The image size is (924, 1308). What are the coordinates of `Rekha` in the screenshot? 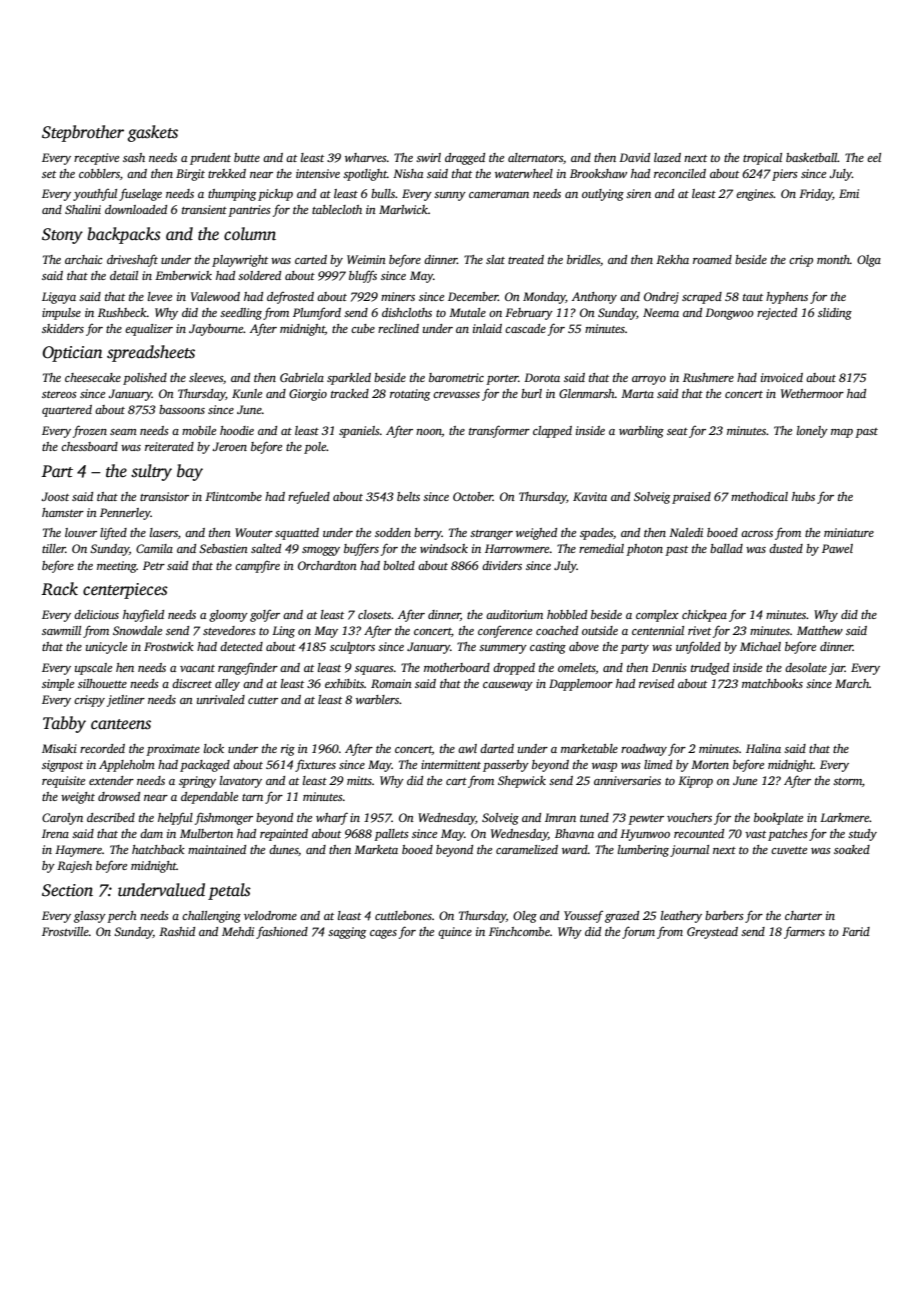 It's located at (672, 259).
